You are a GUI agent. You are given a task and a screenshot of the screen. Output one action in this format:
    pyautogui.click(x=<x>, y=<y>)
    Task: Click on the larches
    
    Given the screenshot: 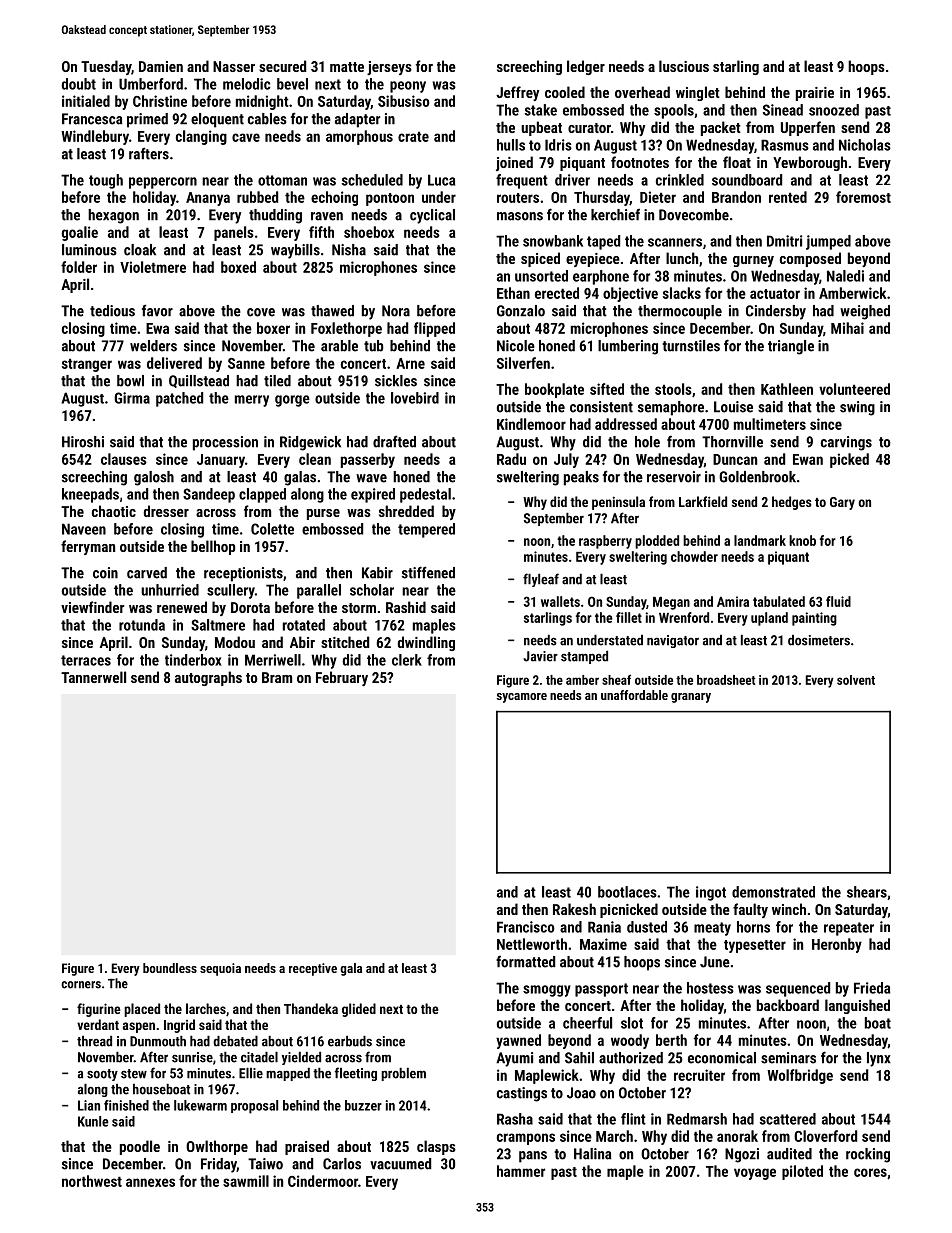 What is the action you would take?
    pyautogui.click(x=206, y=1008)
